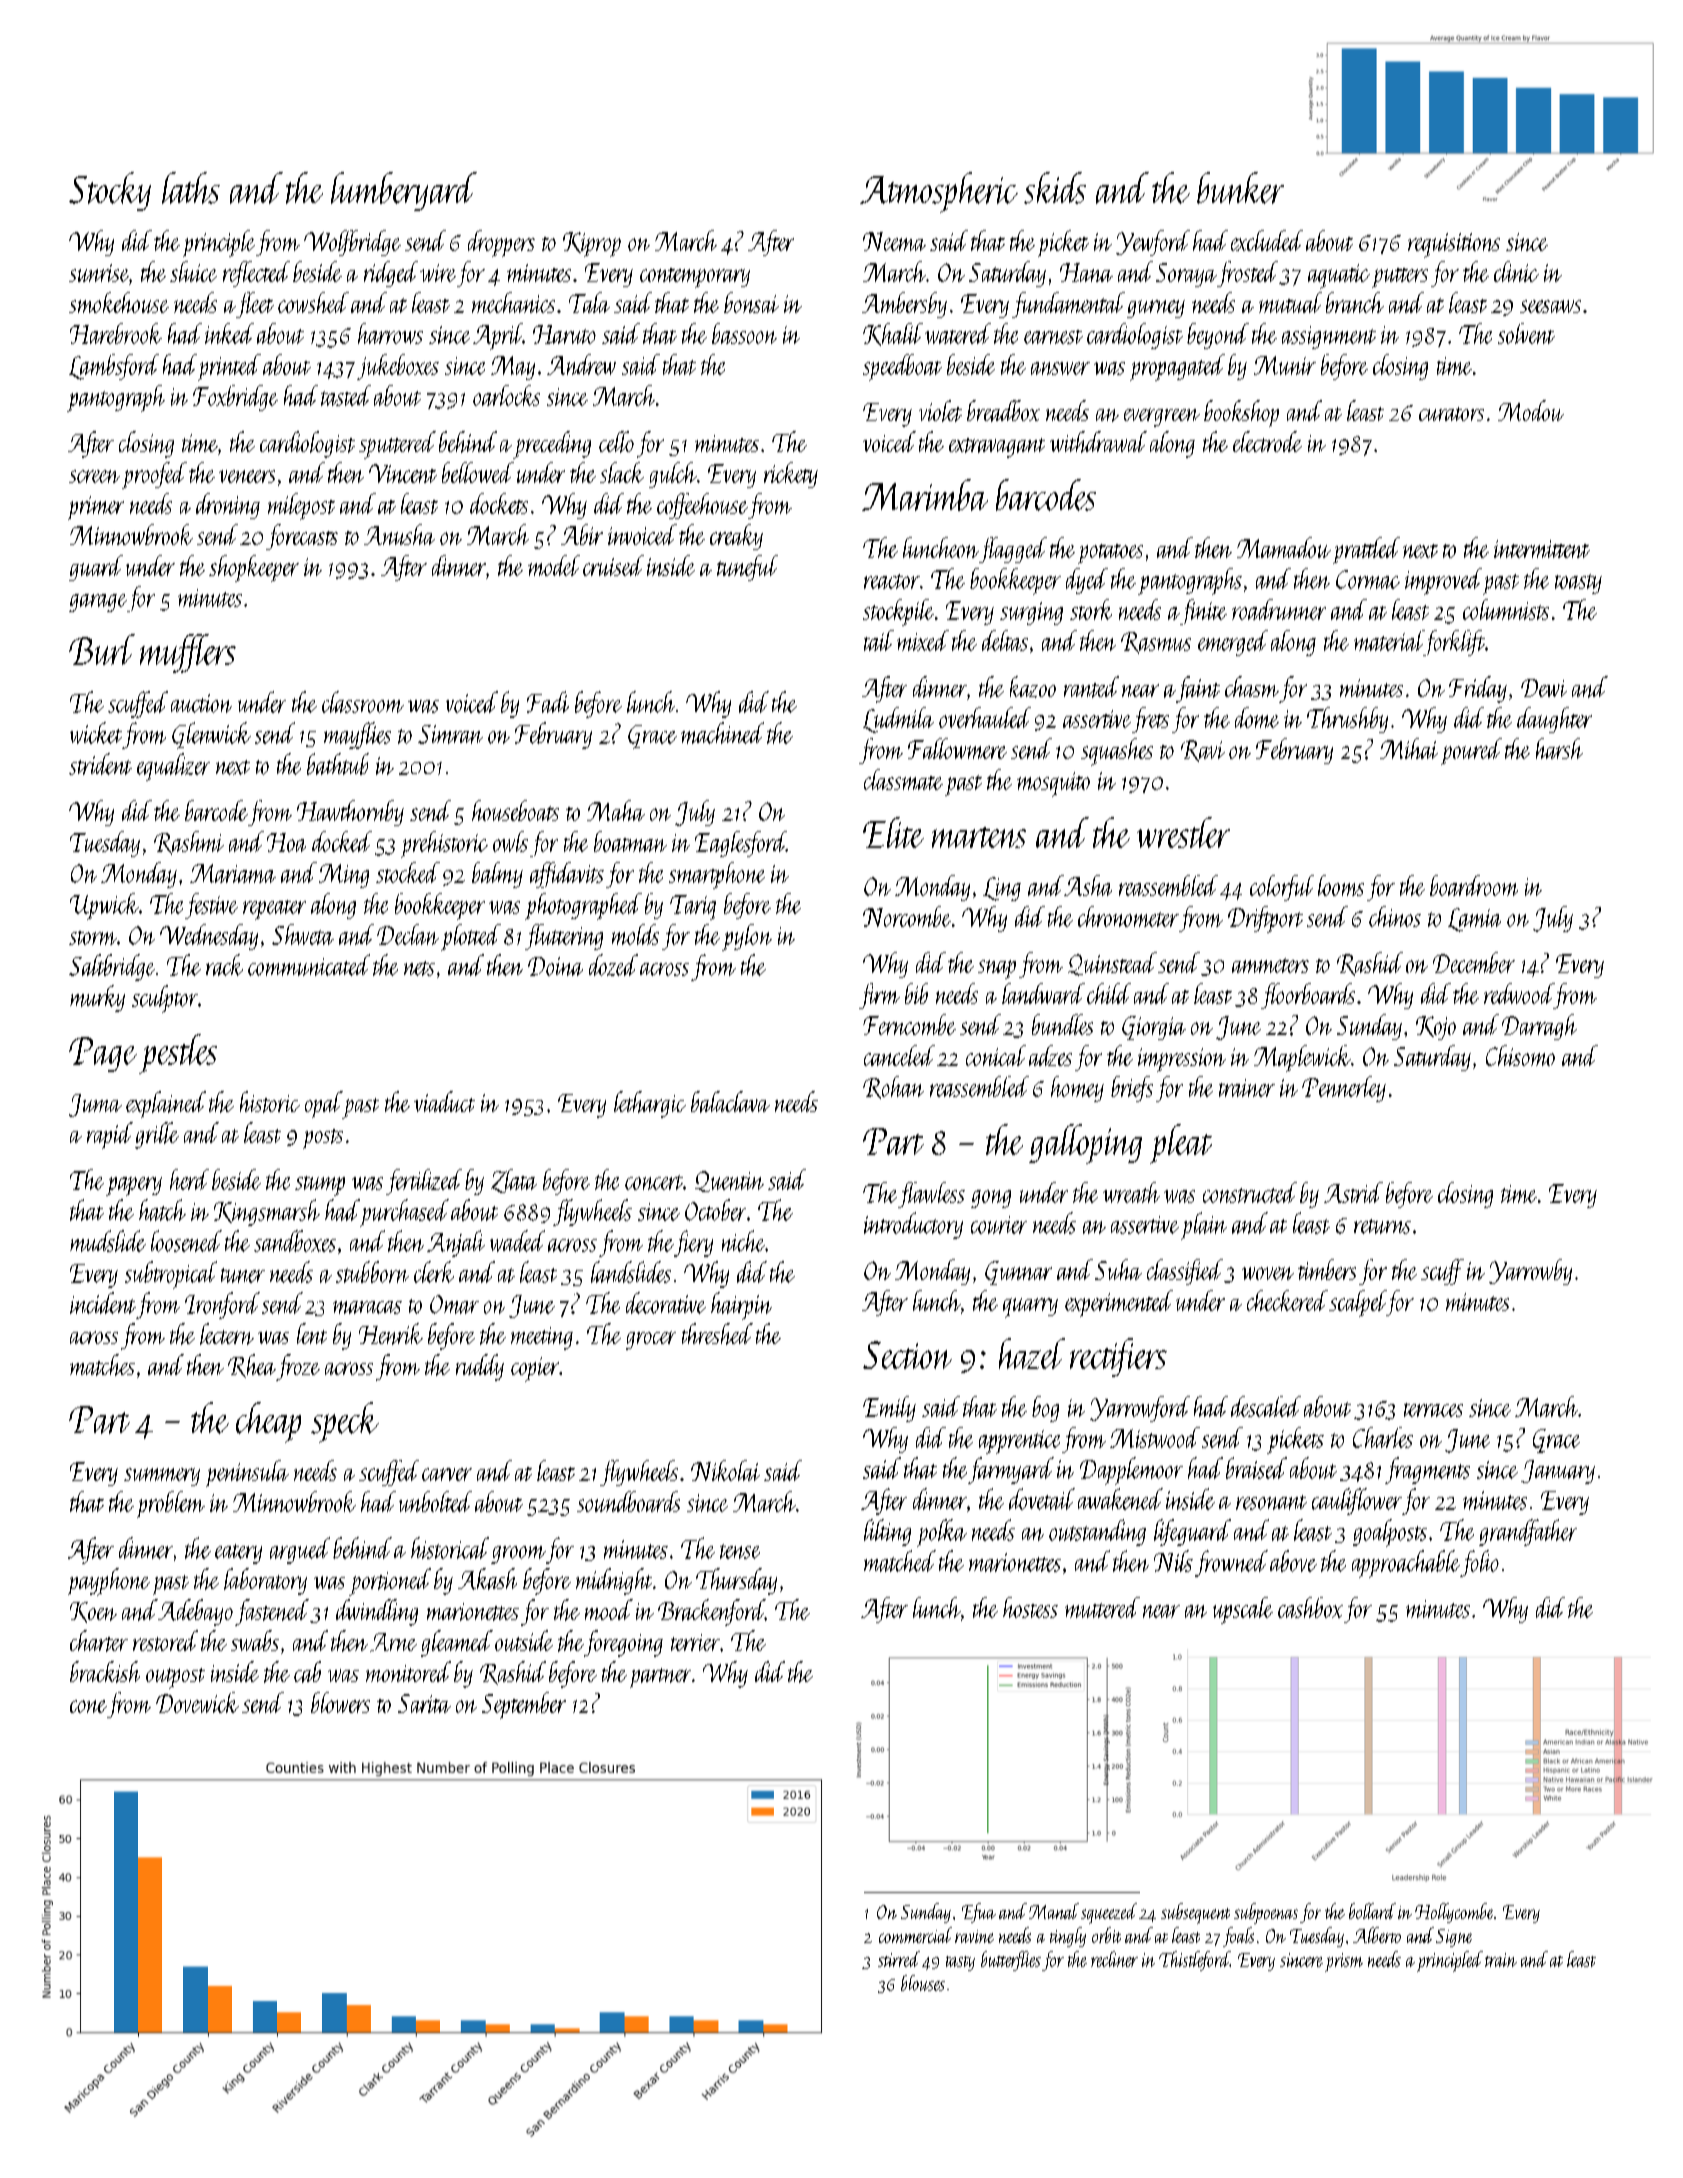 The height and width of the screenshot is (2178, 1683). I want to click on classmate, so click(903, 779).
